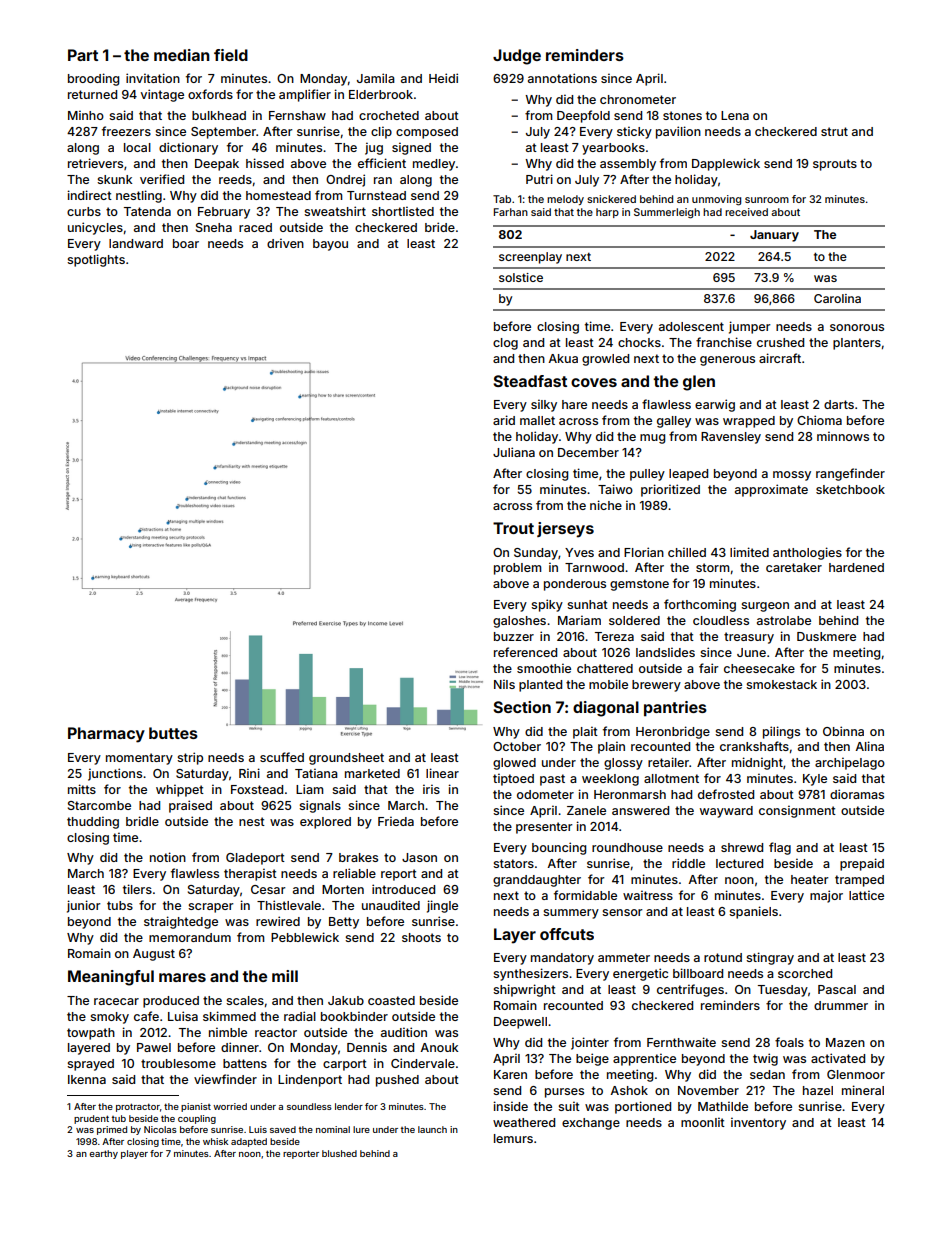 The width and height of the screenshot is (952, 1233). Describe the element at coordinates (504, 420) in the screenshot. I see `arid` at that location.
